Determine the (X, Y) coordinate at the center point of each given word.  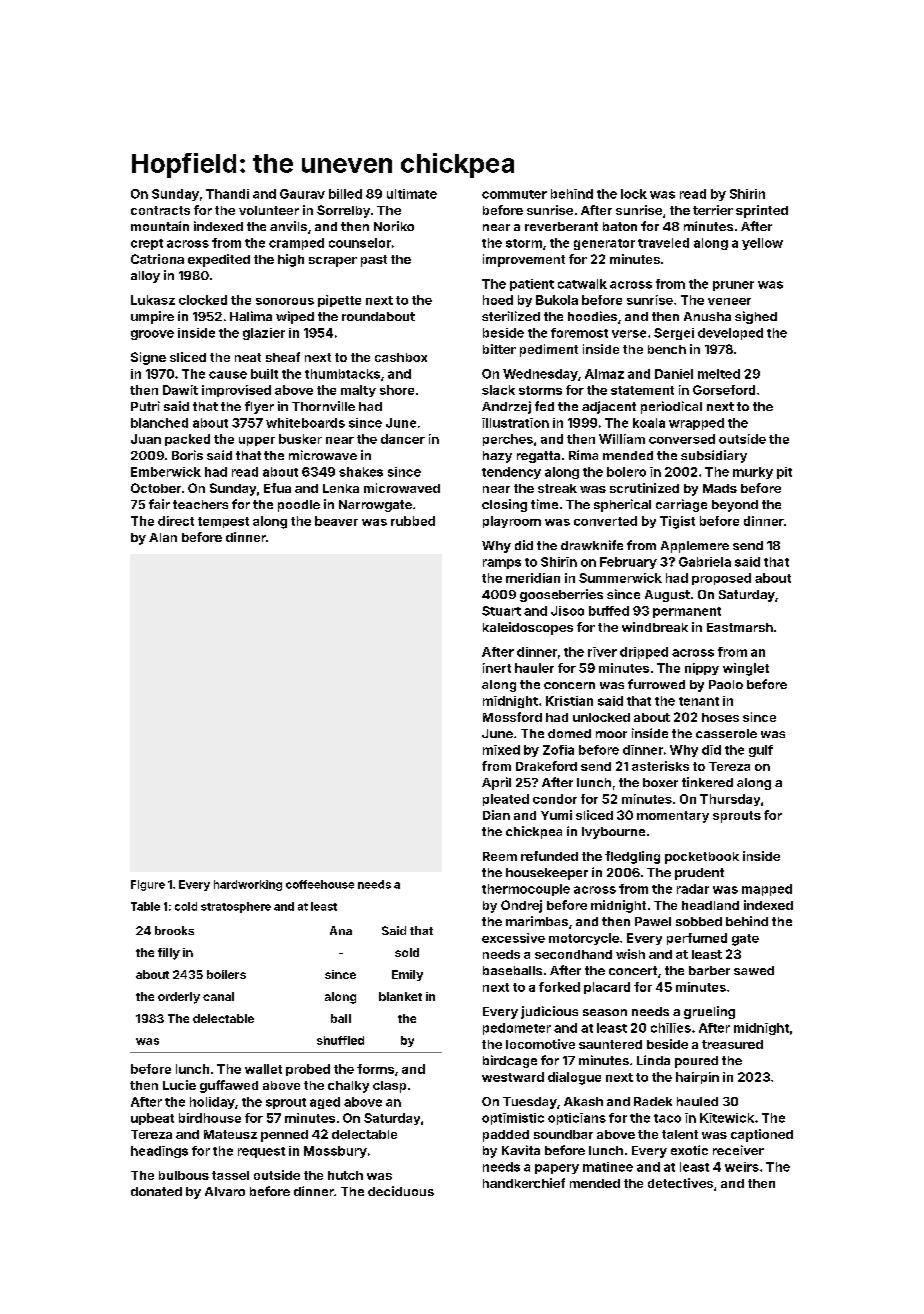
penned (284, 1136)
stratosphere (236, 907)
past (374, 261)
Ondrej (521, 906)
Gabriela (705, 562)
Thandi (227, 194)
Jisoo (567, 611)
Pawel (653, 921)
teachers (200, 504)
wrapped (696, 424)
